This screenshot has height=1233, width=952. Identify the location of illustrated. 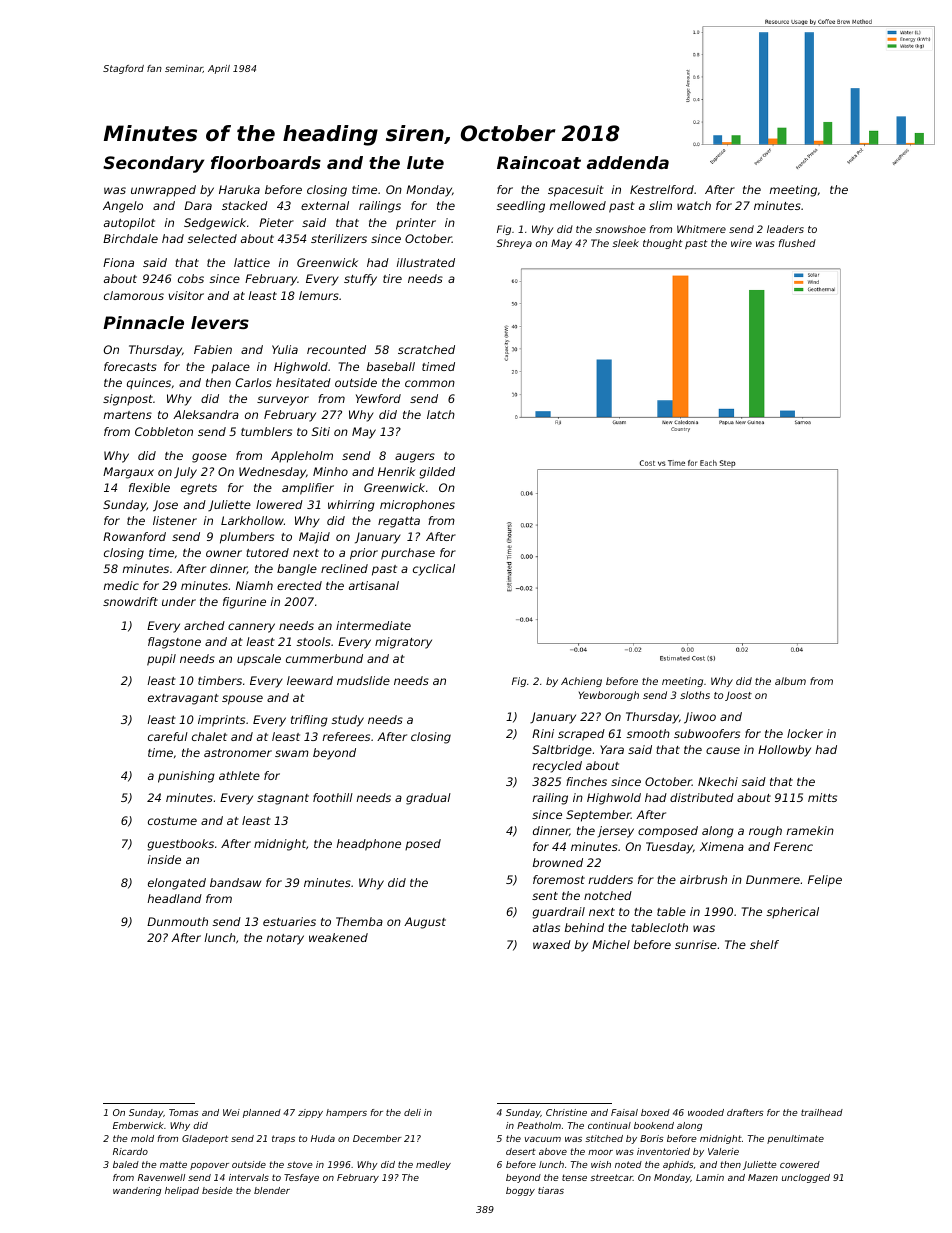
(426, 262).
